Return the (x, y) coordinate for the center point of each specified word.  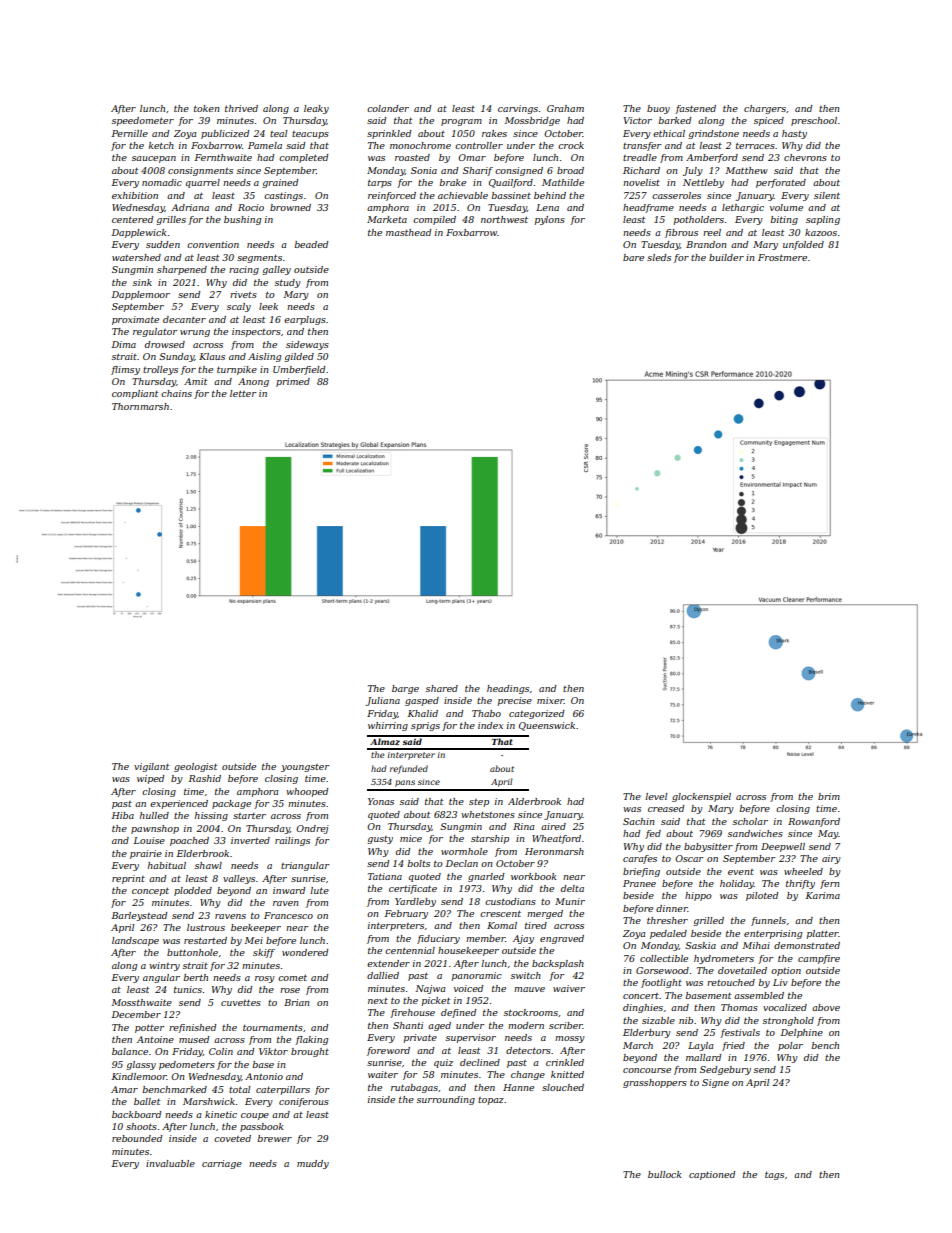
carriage (222, 1164)
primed (293, 382)
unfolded (803, 245)
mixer (550, 700)
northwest (504, 219)
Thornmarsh (140, 406)
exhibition (135, 195)
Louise (149, 840)
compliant (135, 394)
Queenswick (547, 726)
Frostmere (782, 257)
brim (829, 796)
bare (633, 257)
